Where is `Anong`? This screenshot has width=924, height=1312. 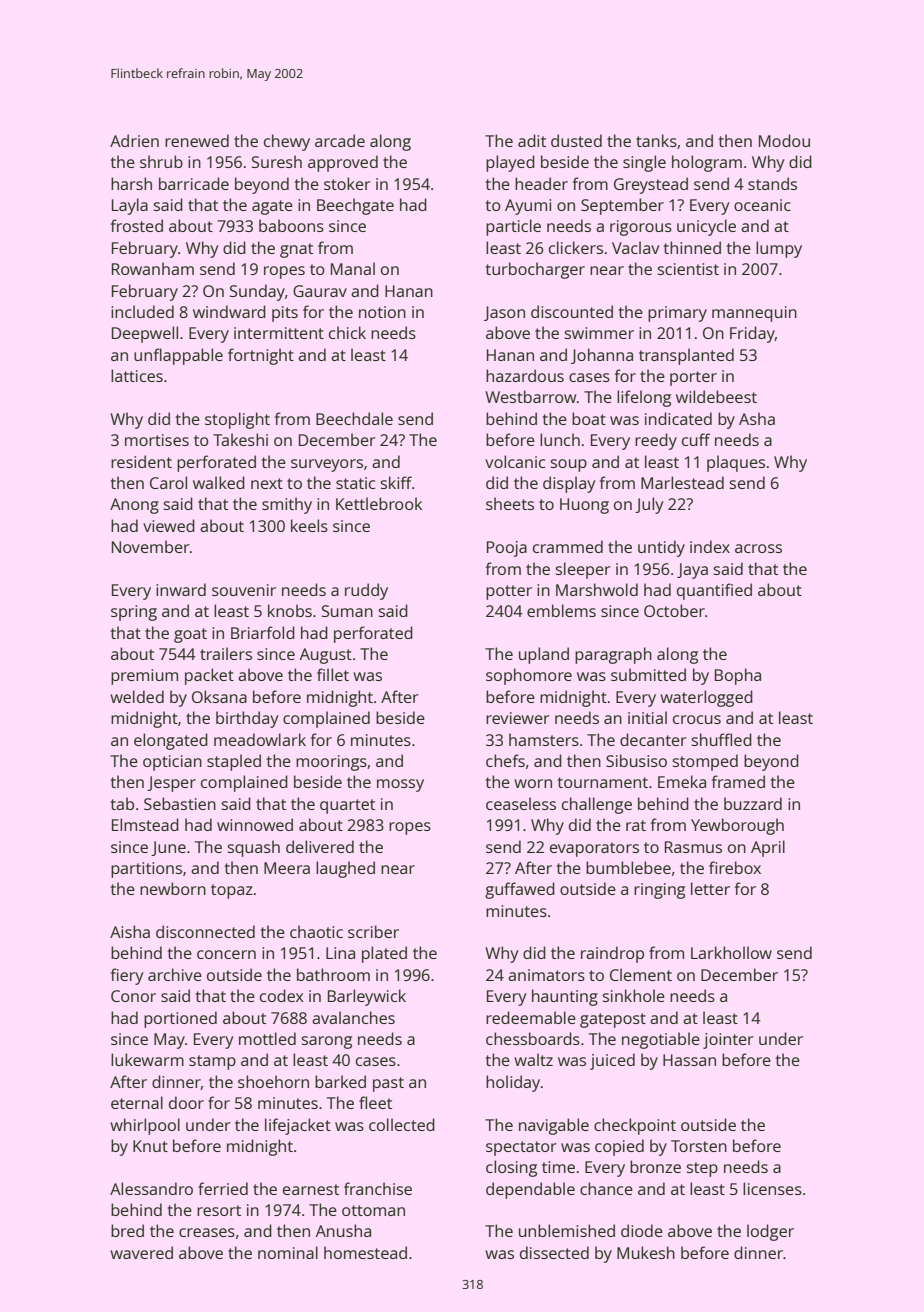 Anong is located at coordinates (134, 506).
